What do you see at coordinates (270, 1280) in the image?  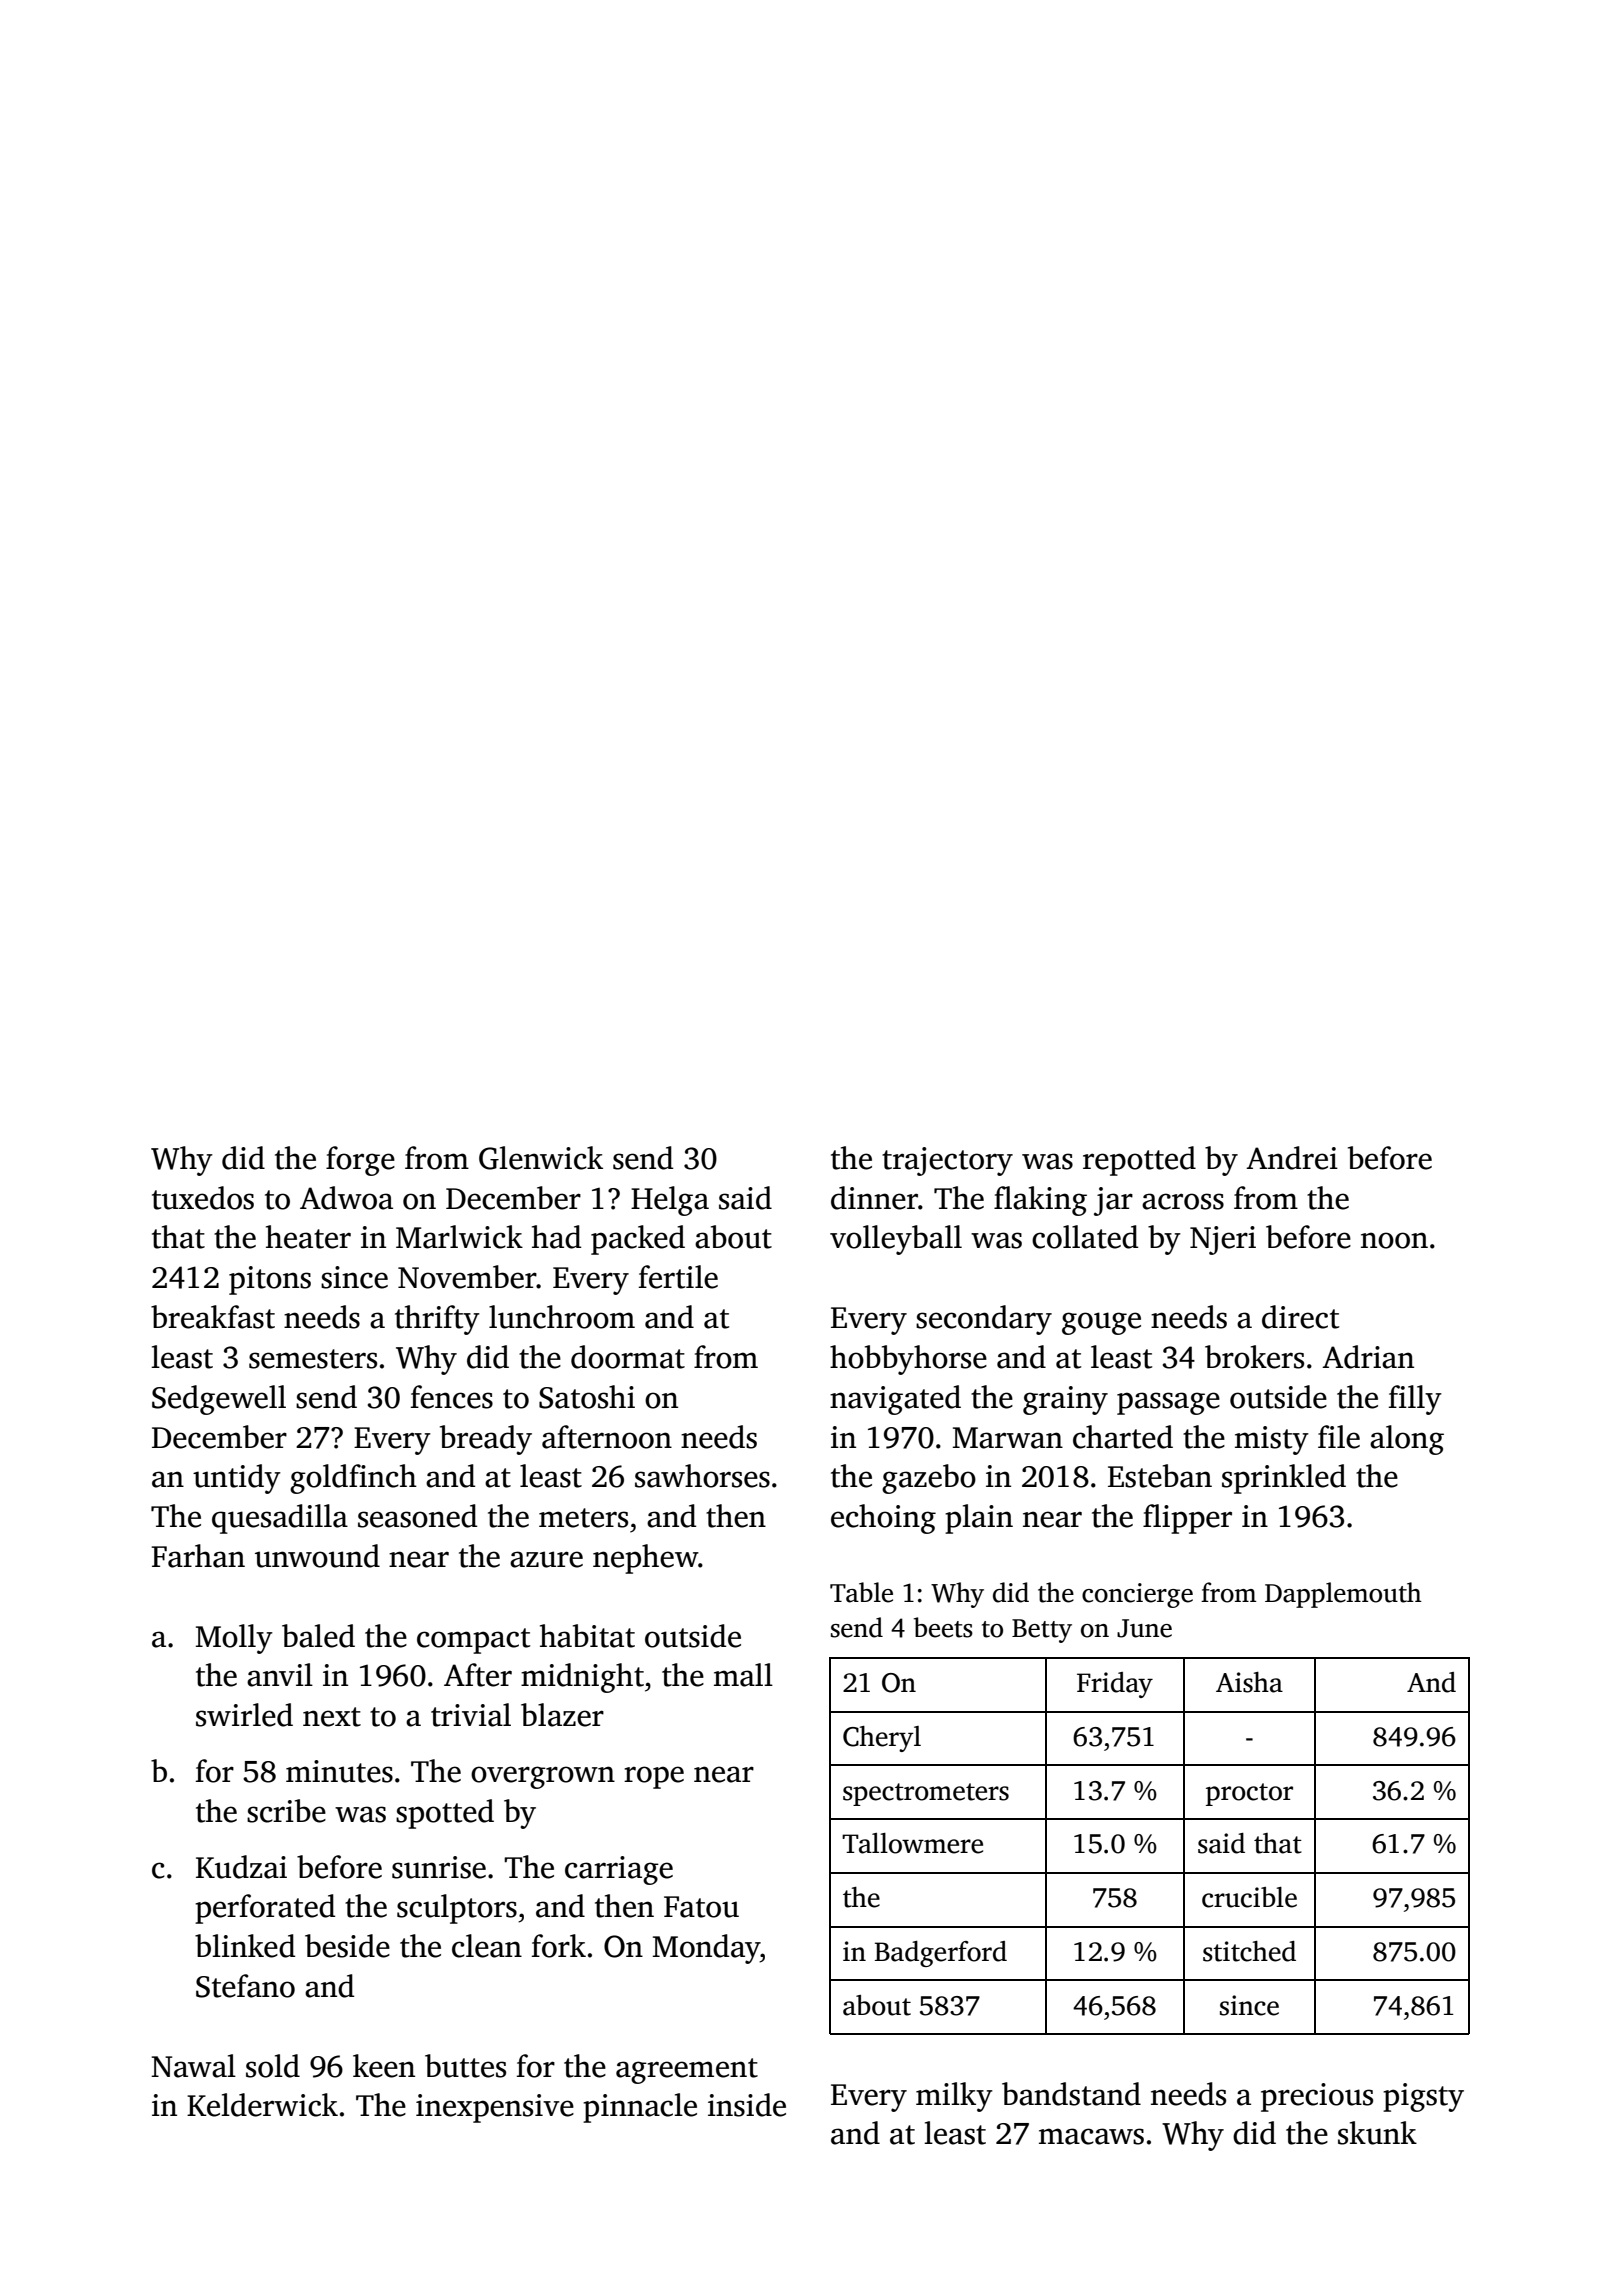 I see `pitons` at bounding box center [270, 1280].
